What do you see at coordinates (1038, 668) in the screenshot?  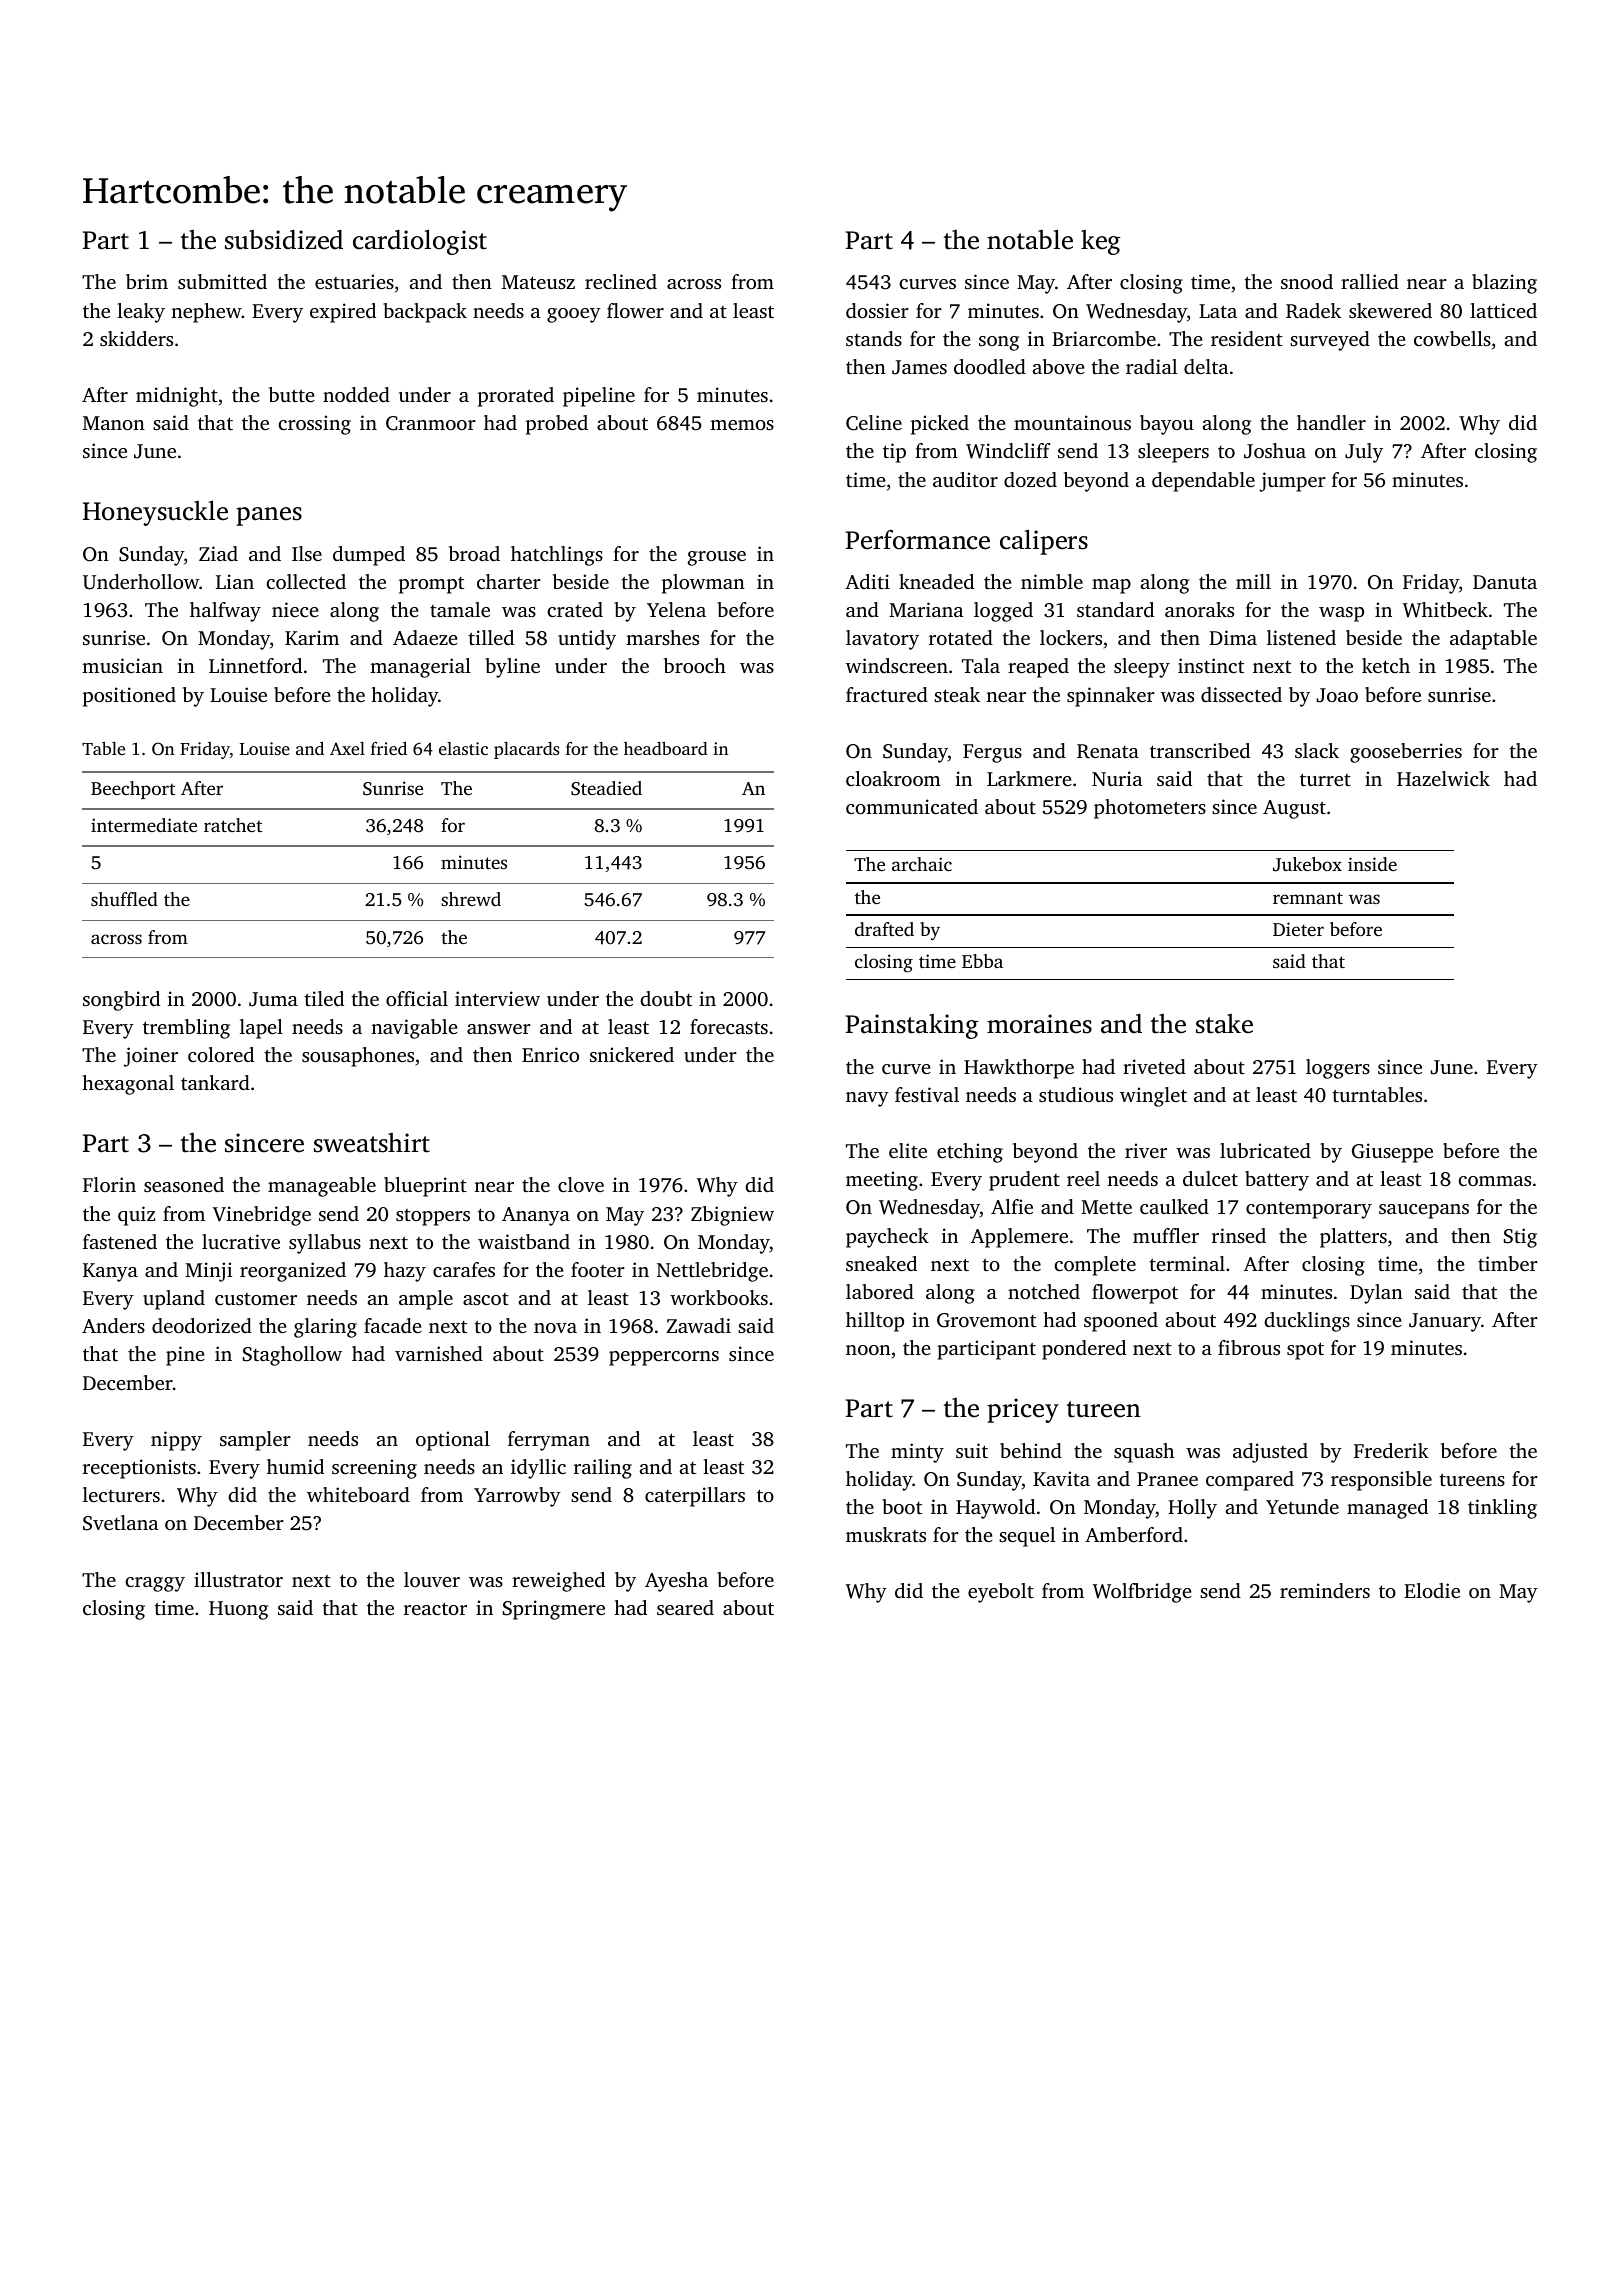 I see `reaped` at bounding box center [1038, 668].
